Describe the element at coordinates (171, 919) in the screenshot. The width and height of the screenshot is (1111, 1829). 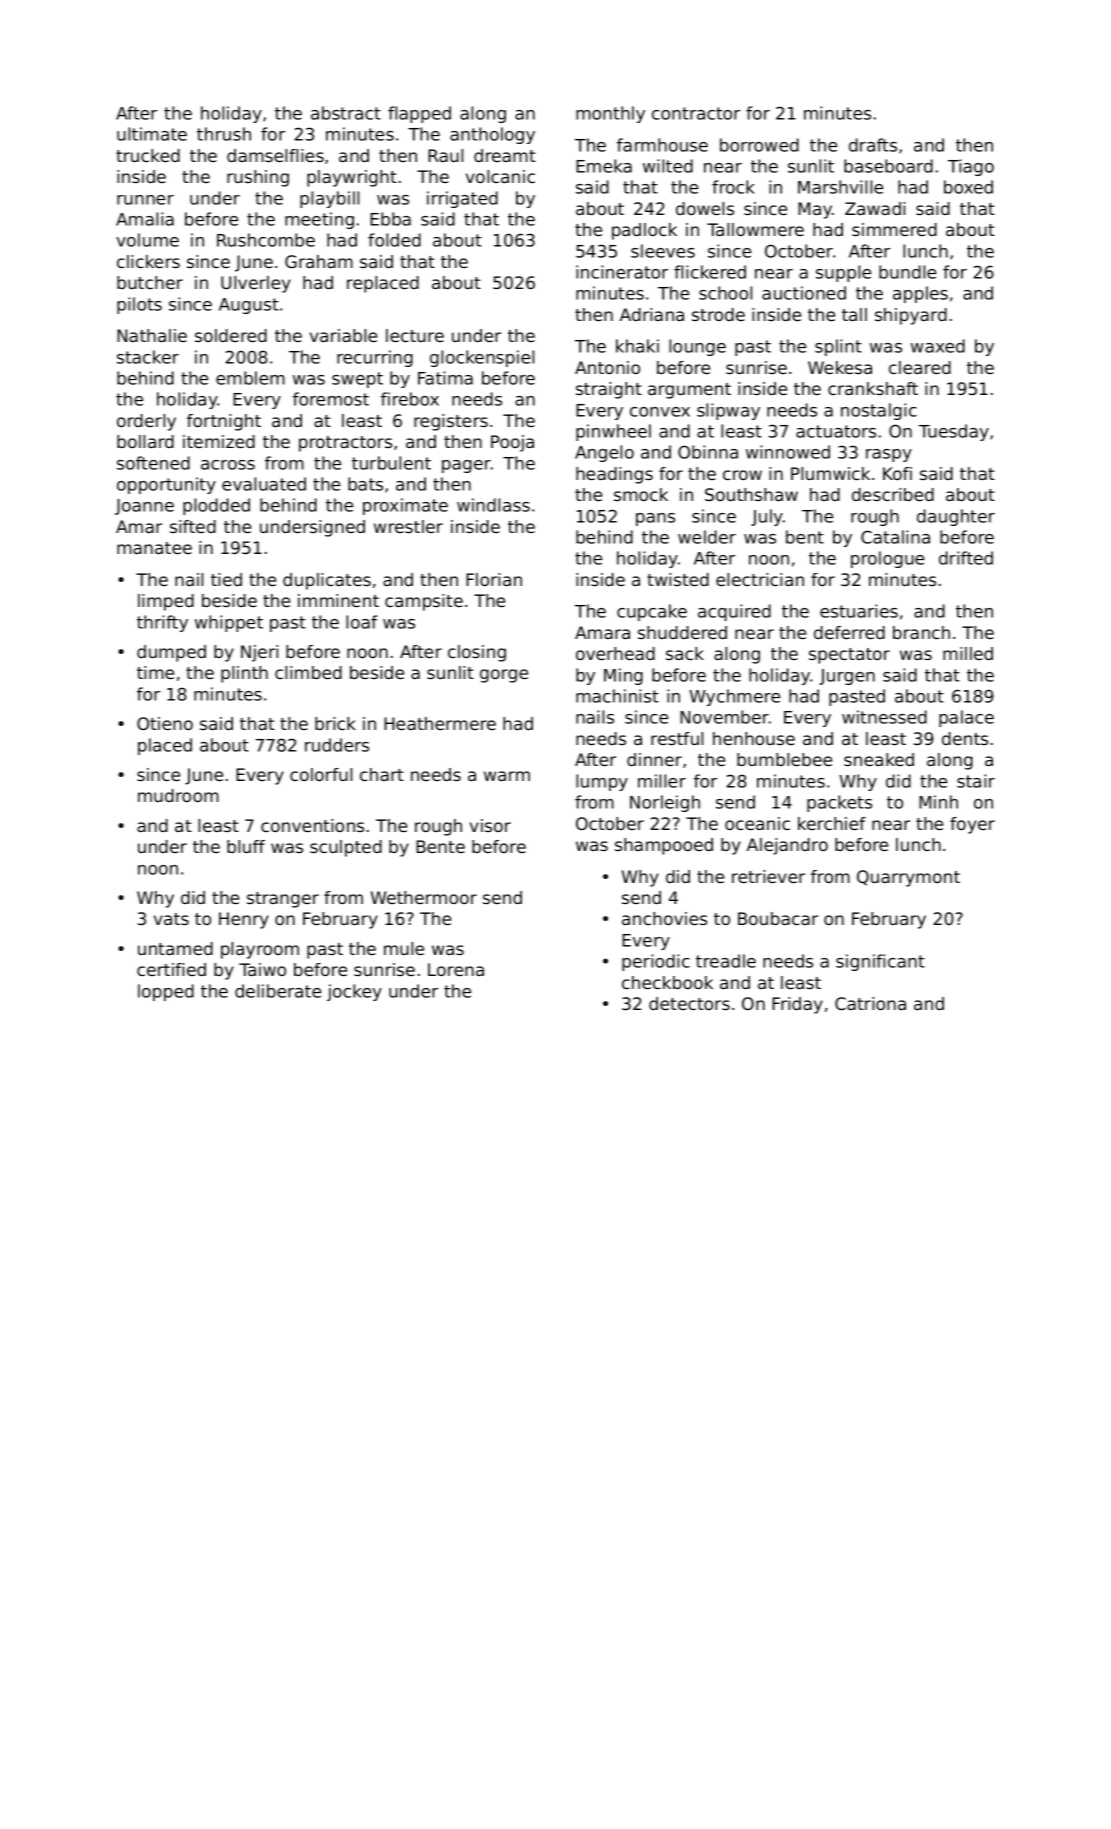
I see `vats` at that location.
